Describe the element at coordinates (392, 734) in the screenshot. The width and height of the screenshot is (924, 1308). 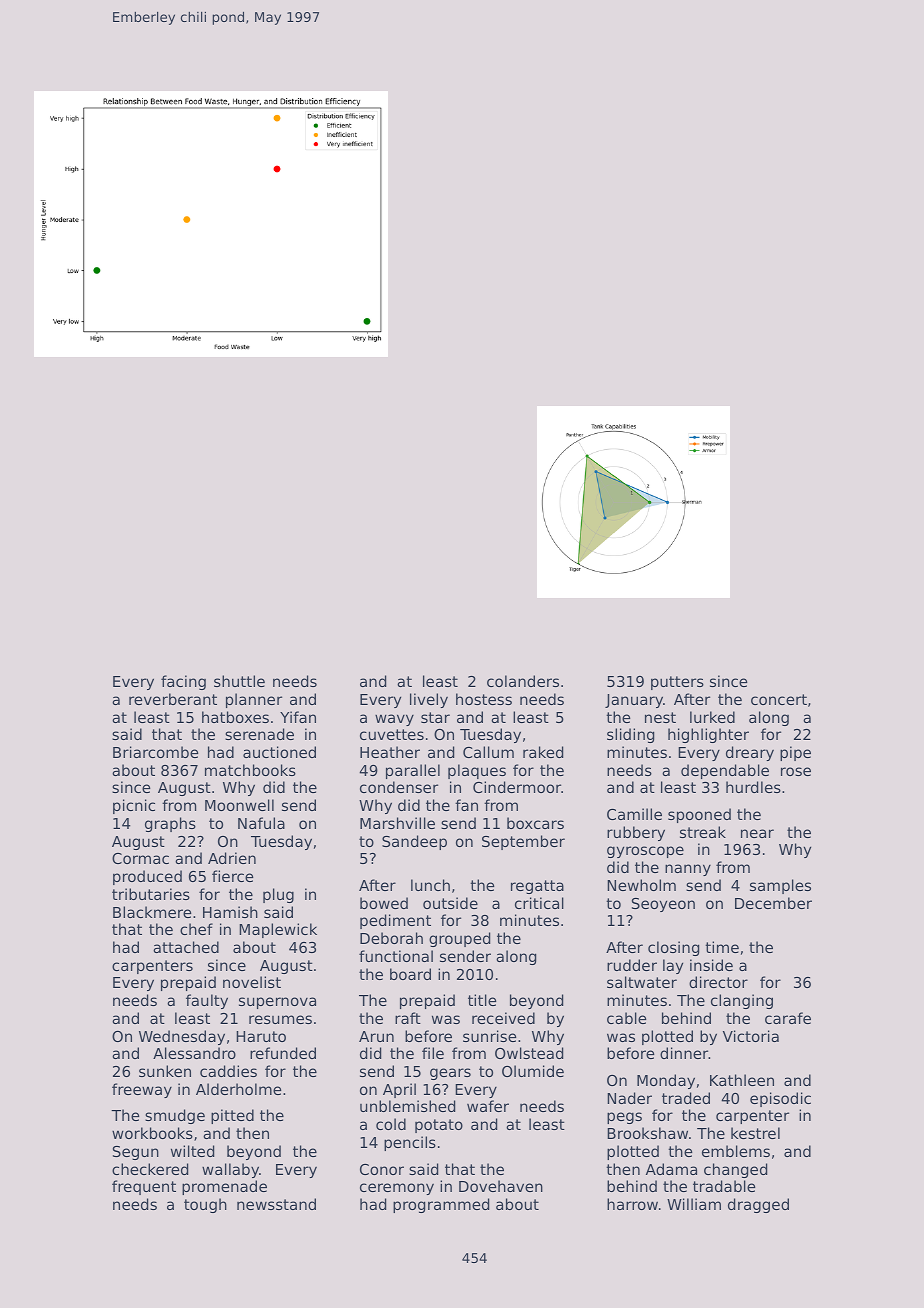
I see `cuvettes` at that location.
